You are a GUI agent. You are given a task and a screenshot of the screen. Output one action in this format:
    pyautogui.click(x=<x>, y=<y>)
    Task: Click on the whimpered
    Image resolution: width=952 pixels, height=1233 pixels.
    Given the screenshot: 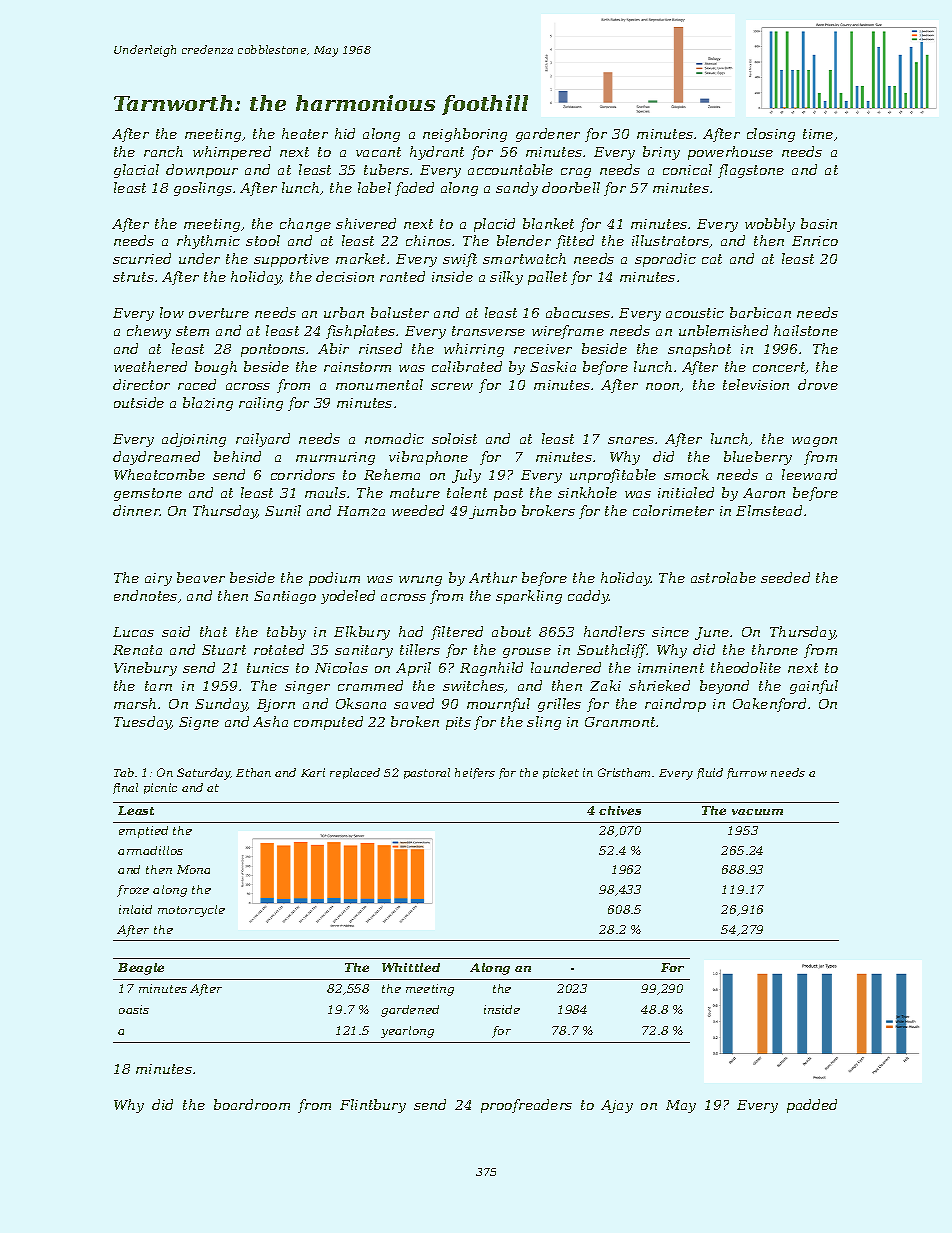 What is the action you would take?
    pyautogui.click(x=232, y=153)
